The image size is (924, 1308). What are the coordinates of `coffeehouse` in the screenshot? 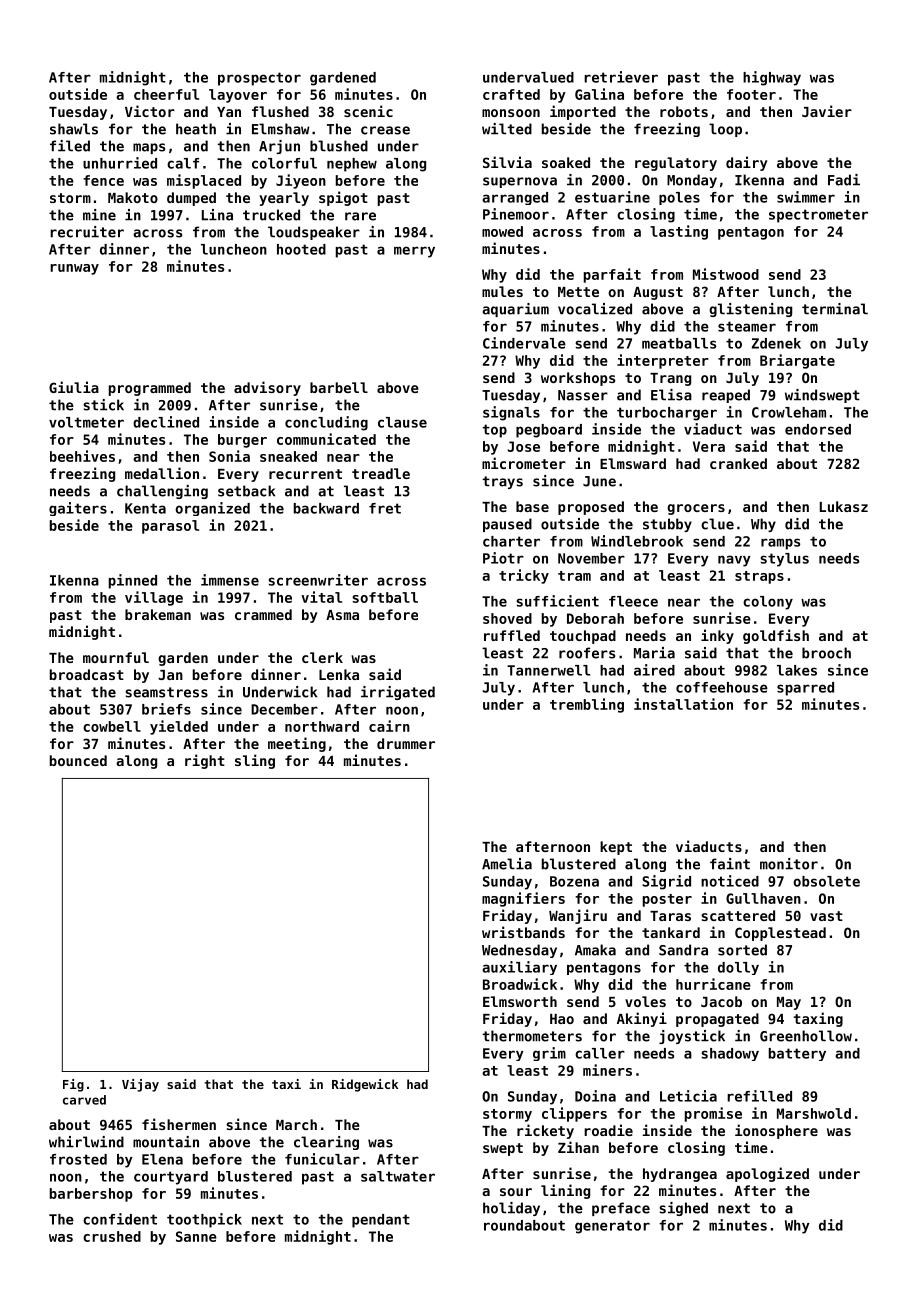 It's located at (722, 687).
